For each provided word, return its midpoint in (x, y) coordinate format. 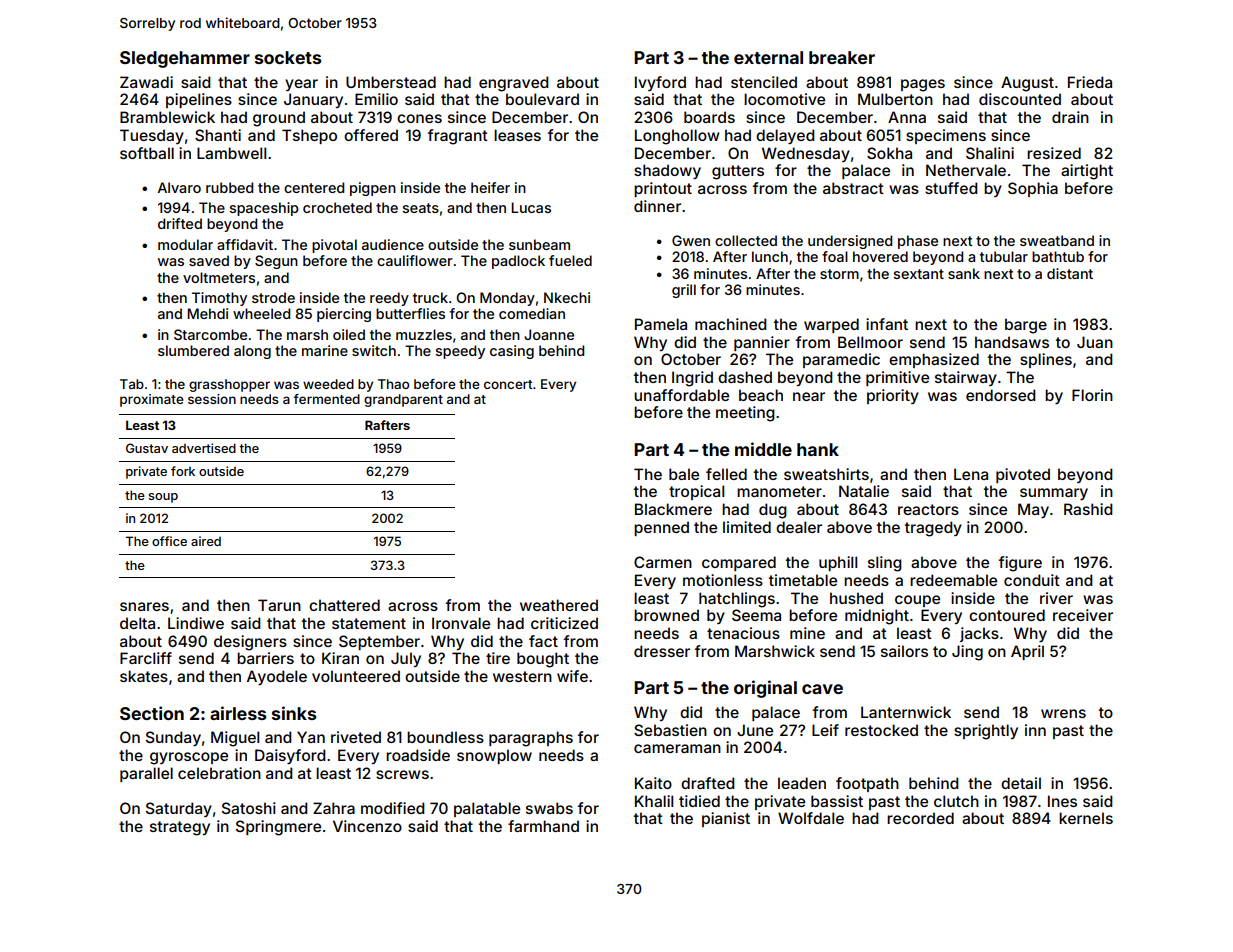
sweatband (1057, 240)
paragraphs (531, 739)
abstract (853, 188)
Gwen (691, 240)
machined (731, 324)
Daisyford (290, 756)
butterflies (410, 313)
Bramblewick (167, 117)
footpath (867, 784)
